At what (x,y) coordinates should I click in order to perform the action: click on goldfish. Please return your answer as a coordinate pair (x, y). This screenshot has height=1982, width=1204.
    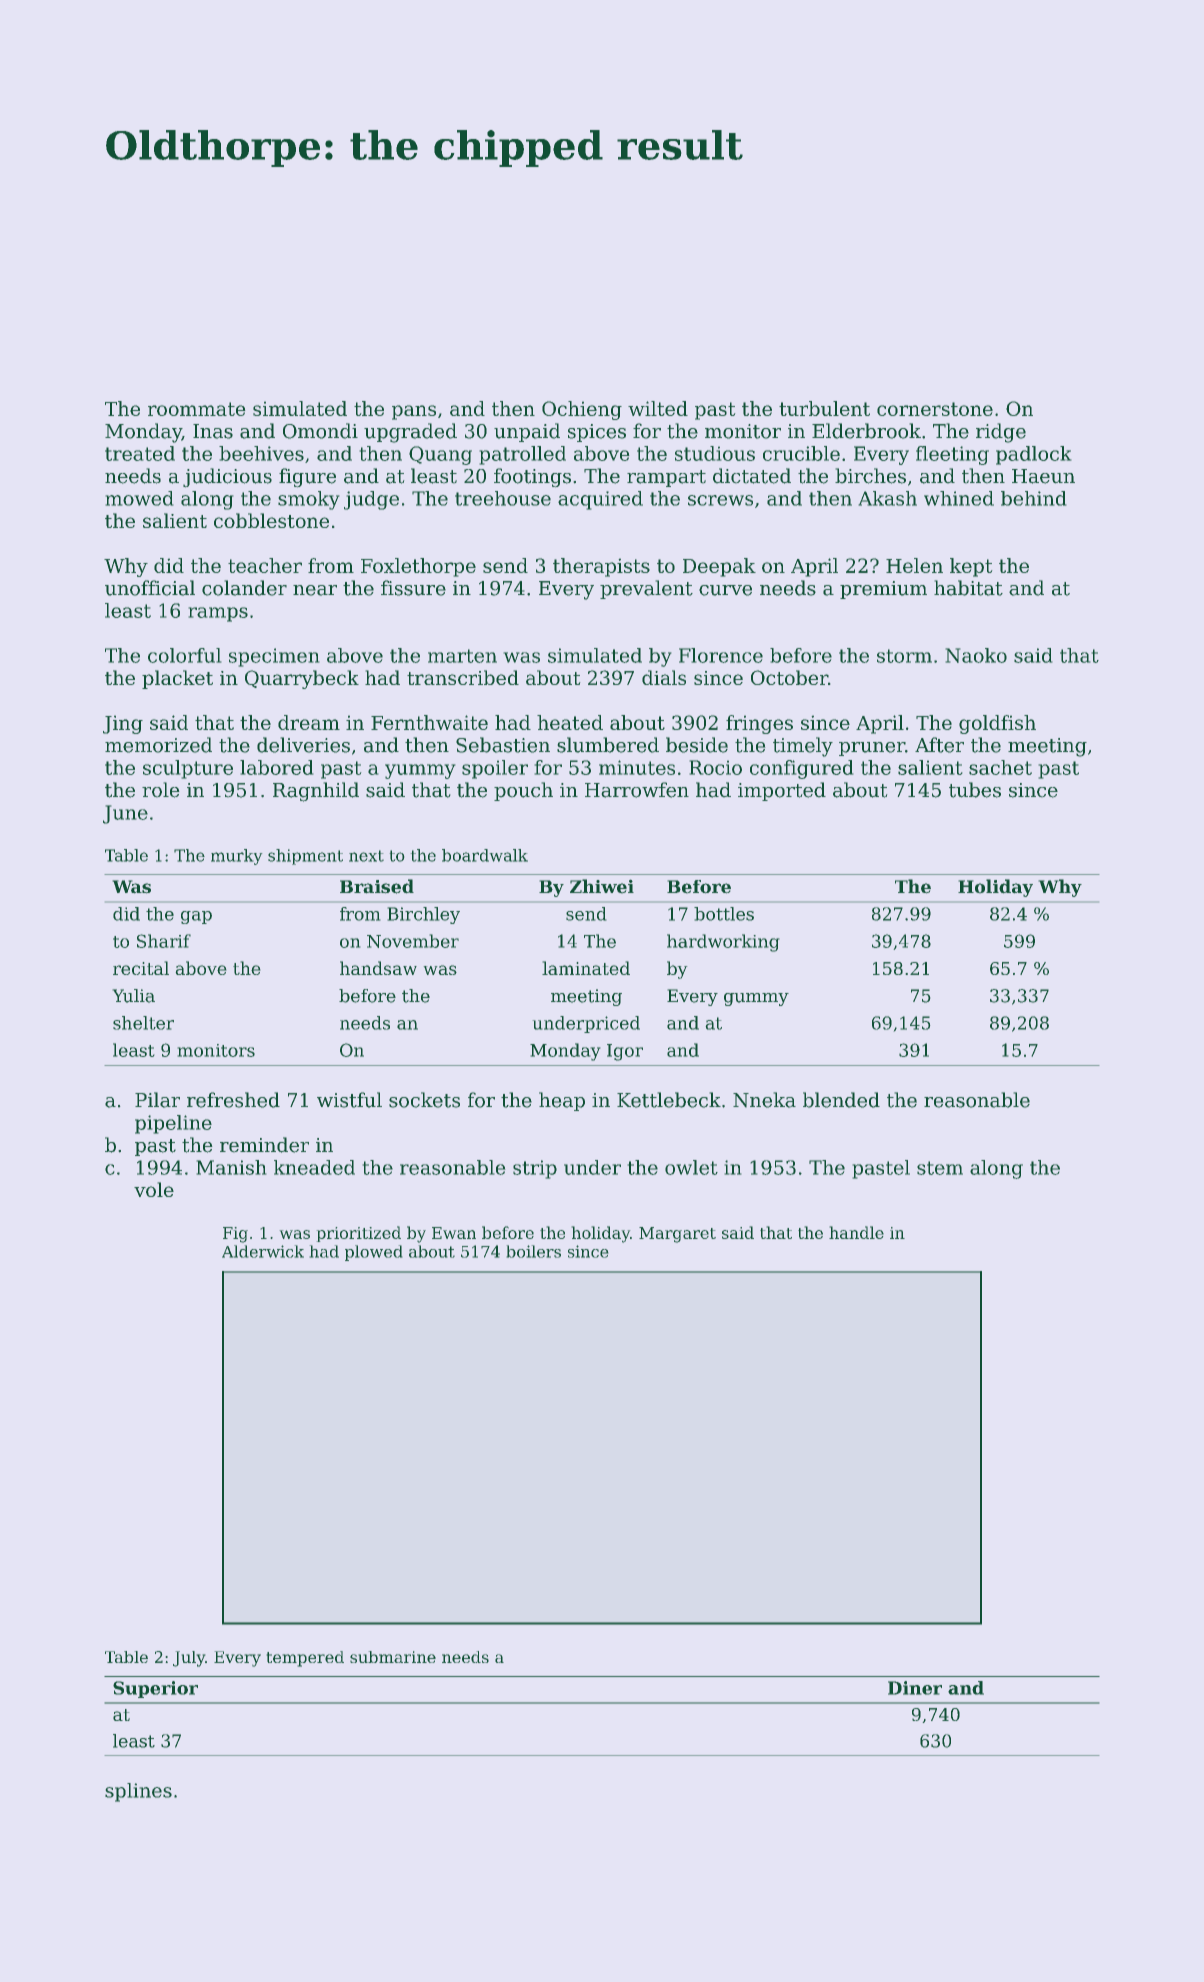
    Looking at the image, I should click on (997, 724).
